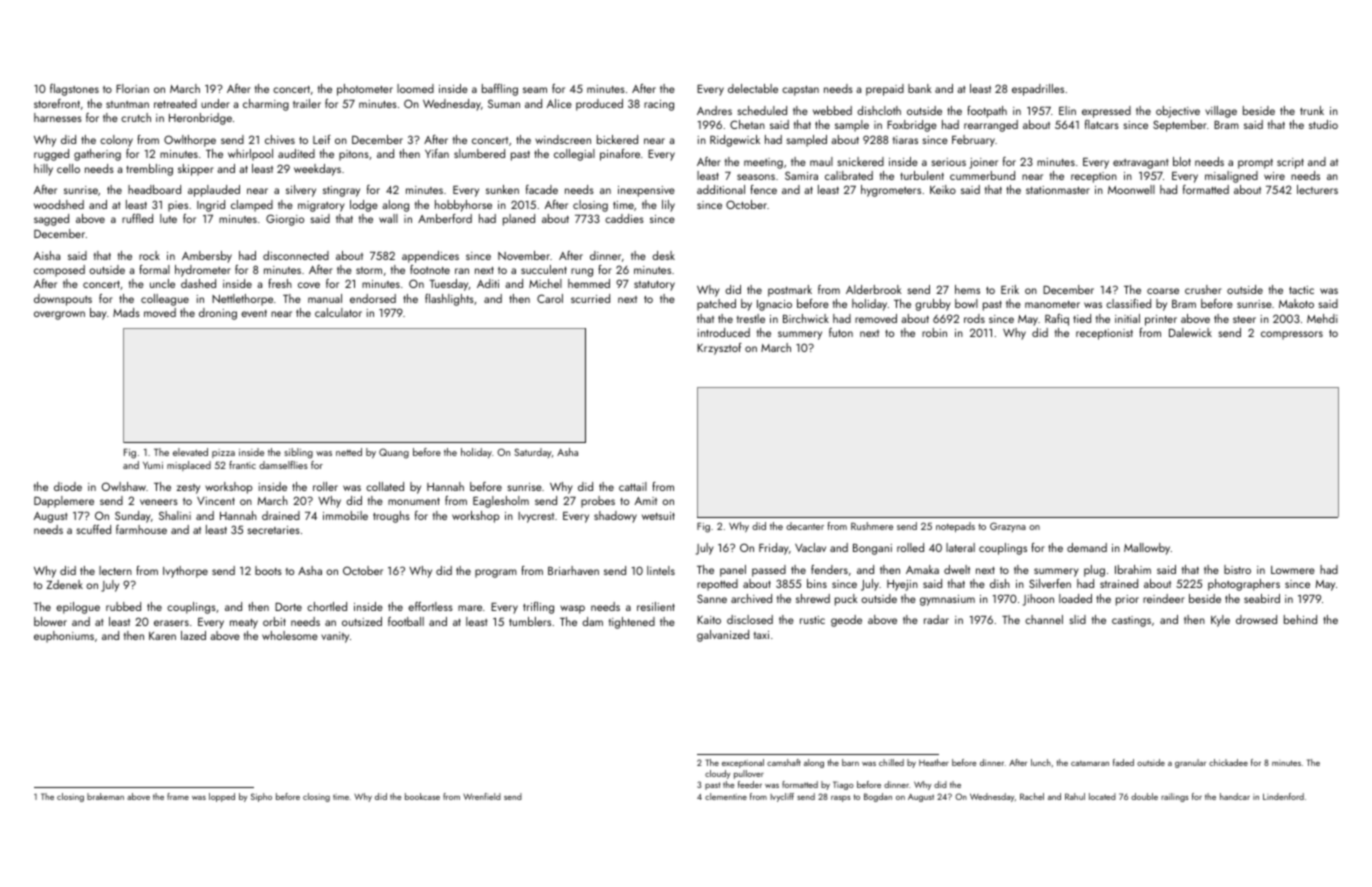 The width and height of the document is (1372, 887). I want to click on retreated, so click(175, 103).
